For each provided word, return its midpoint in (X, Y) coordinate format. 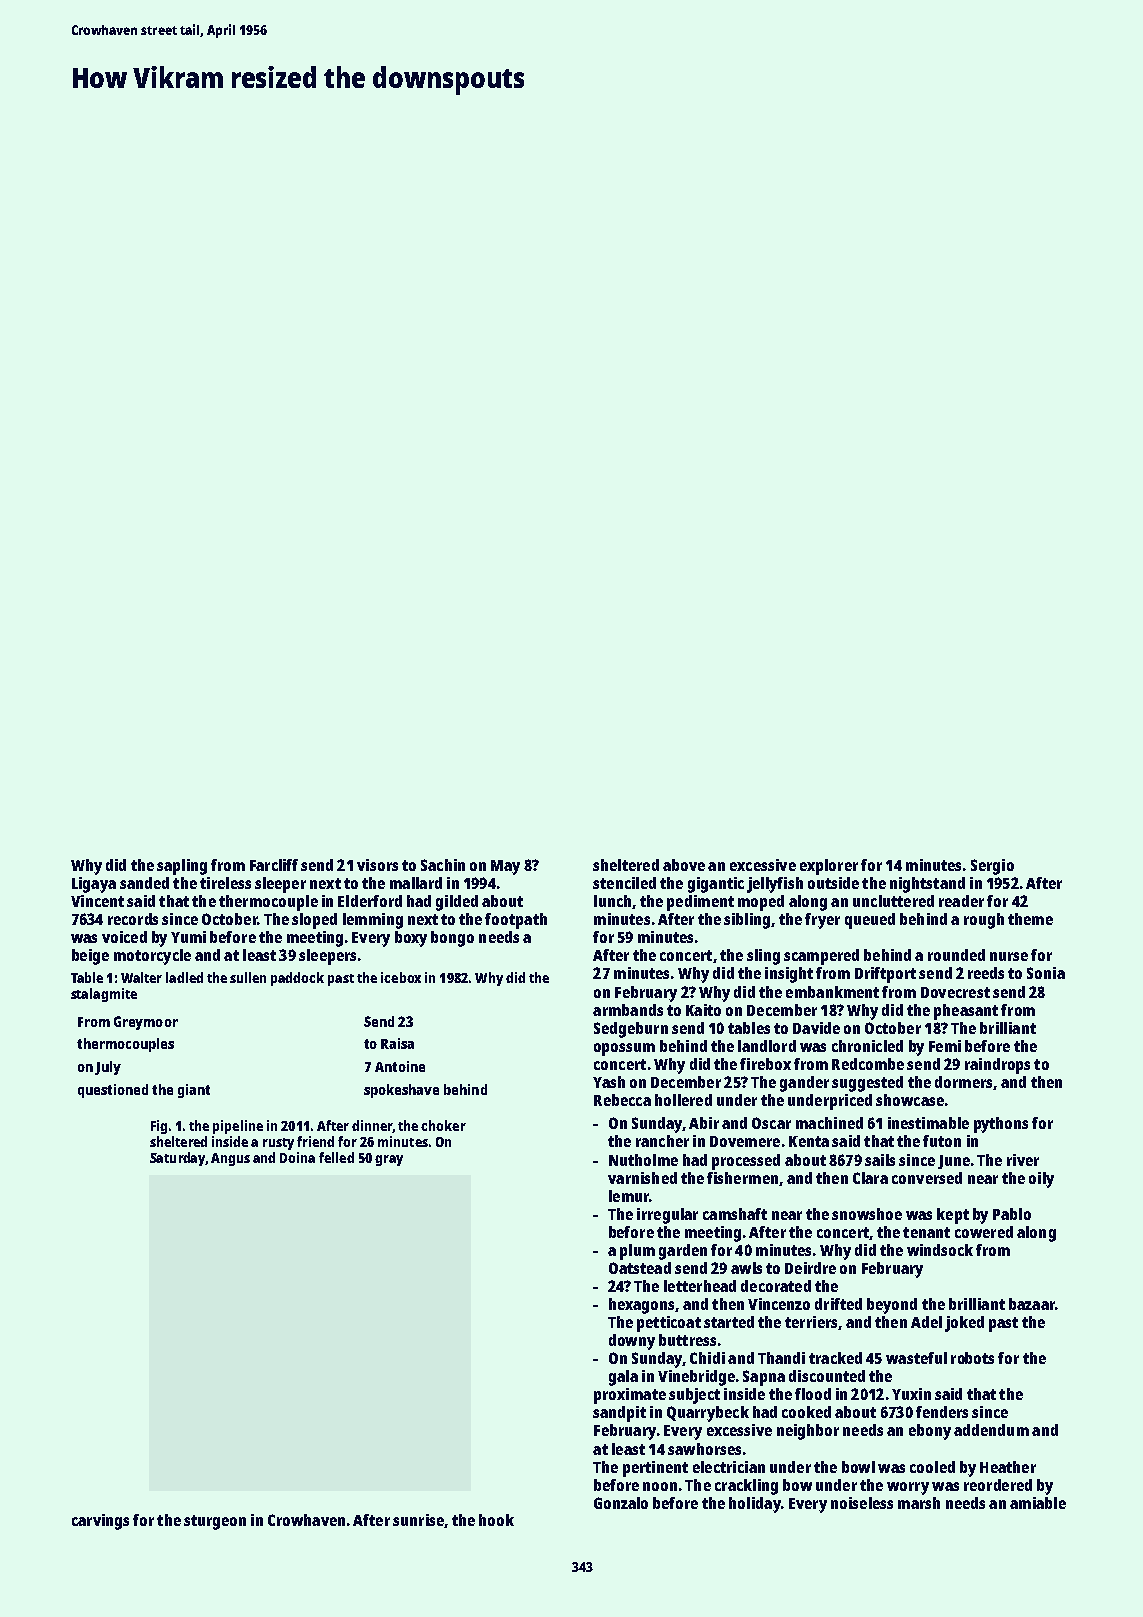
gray (389, 1160)
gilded (457, 903)
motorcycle (152, 957)
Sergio (992, 867)
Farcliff (274, 865)
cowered (984, 1232)
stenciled (624, 883)
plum (637, 1252)
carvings (100, 1522)
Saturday (178, 1159)
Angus (230, 1159)
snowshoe (867, 1214)
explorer (829, 867)
